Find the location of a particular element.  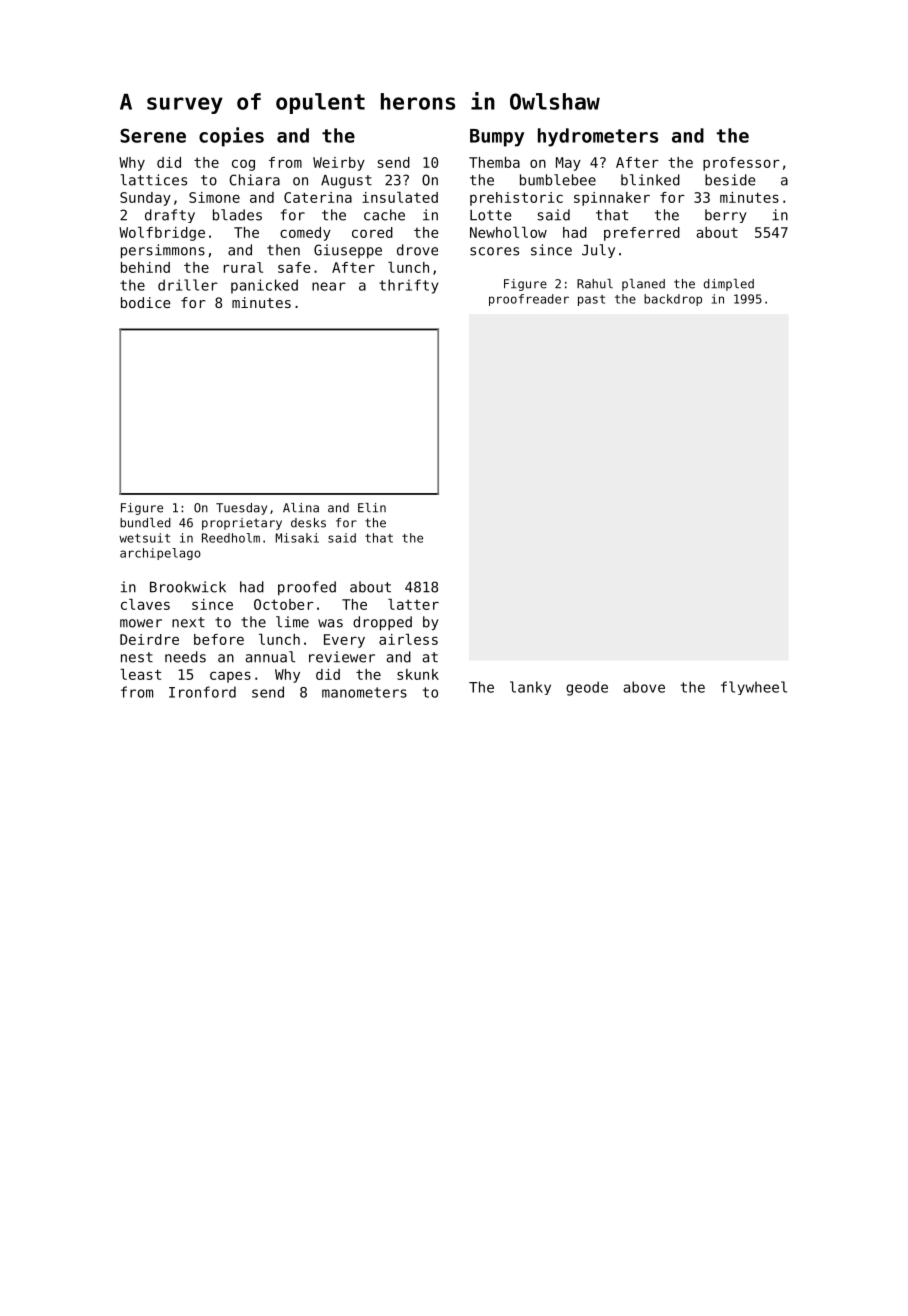

Elin is located at coordinates (372, 508).
